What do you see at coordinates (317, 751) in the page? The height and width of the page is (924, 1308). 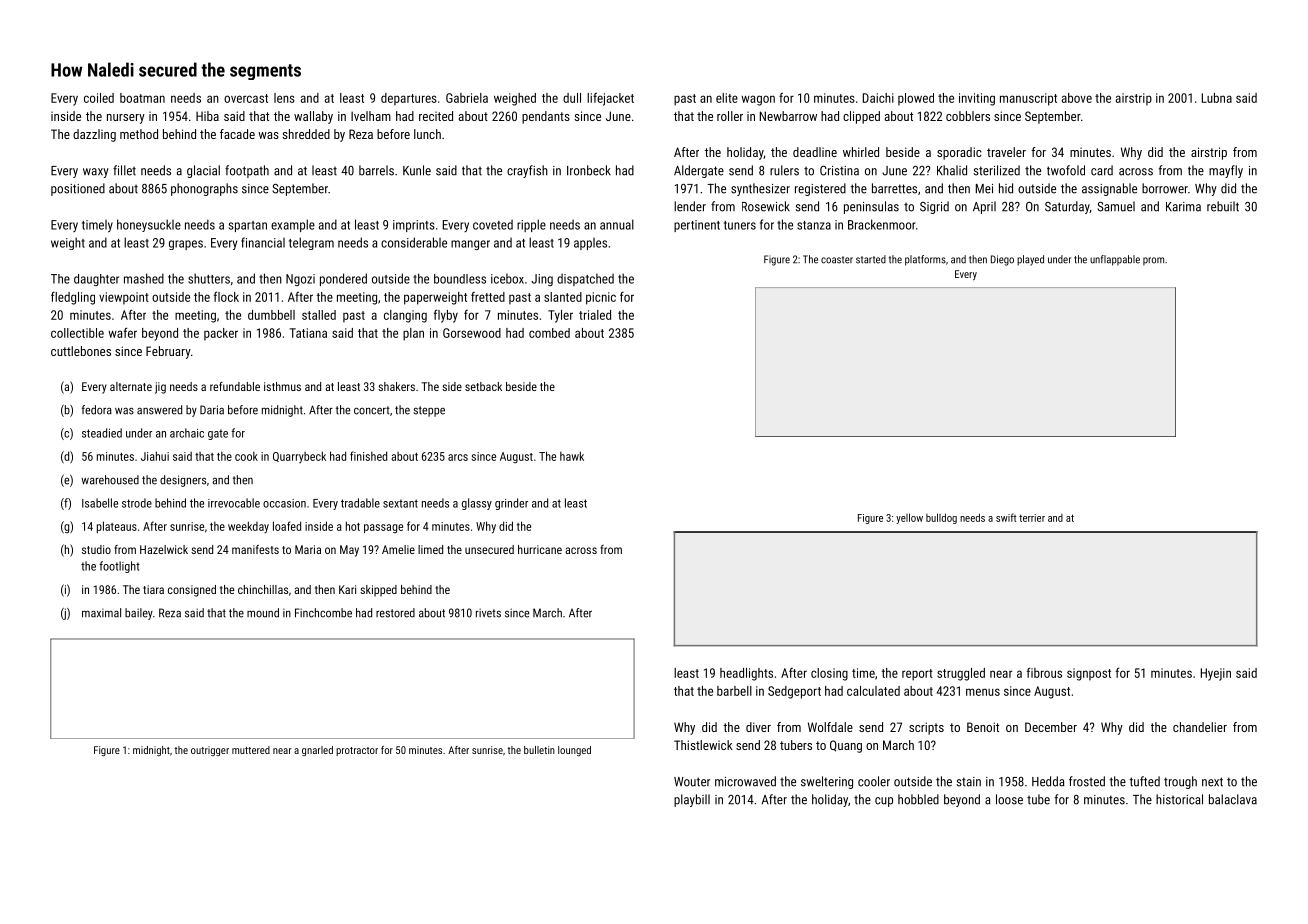 I see `gnarled` at bounding box center [317, 751].
